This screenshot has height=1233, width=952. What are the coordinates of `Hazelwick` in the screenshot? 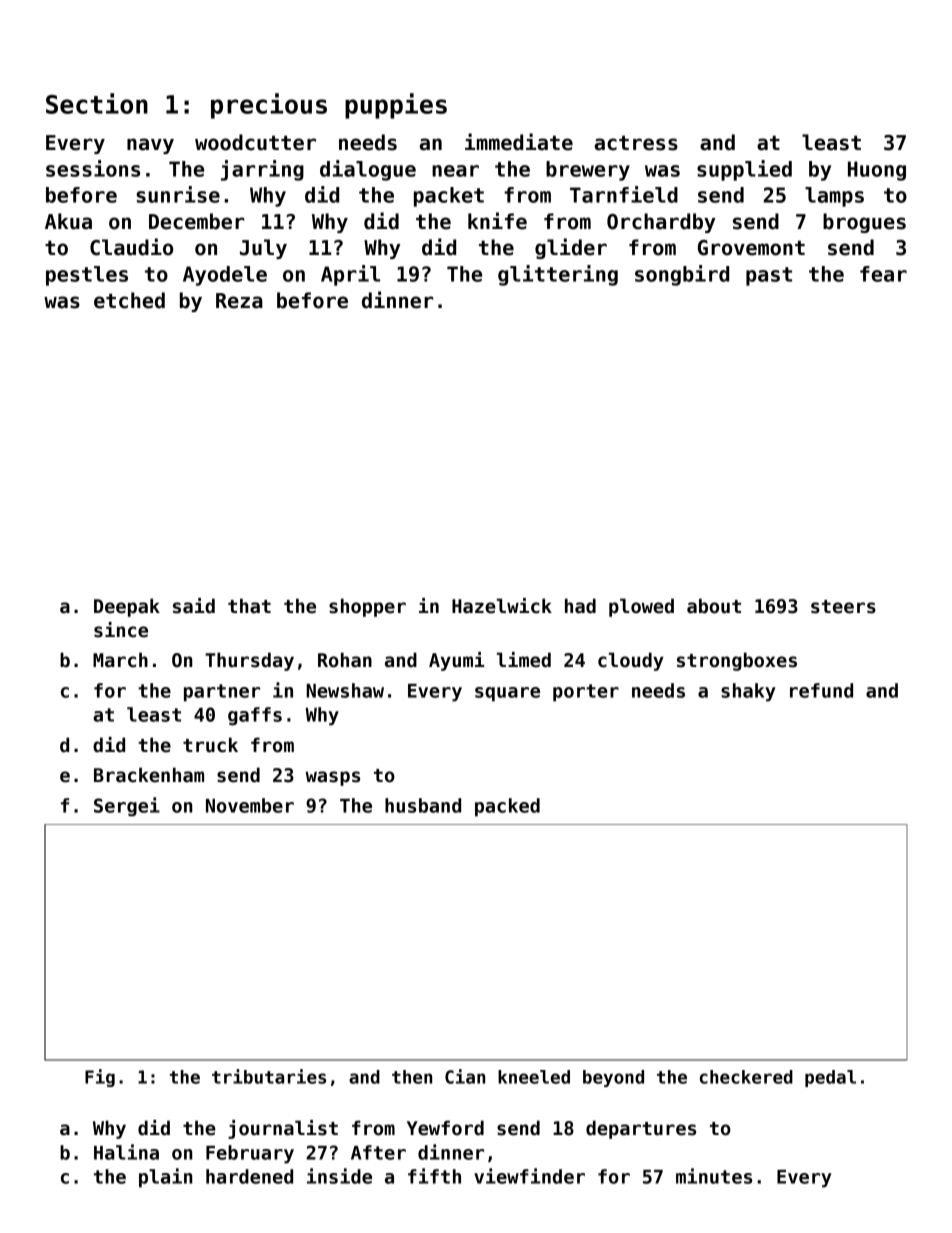 It's located at (502, 606).
